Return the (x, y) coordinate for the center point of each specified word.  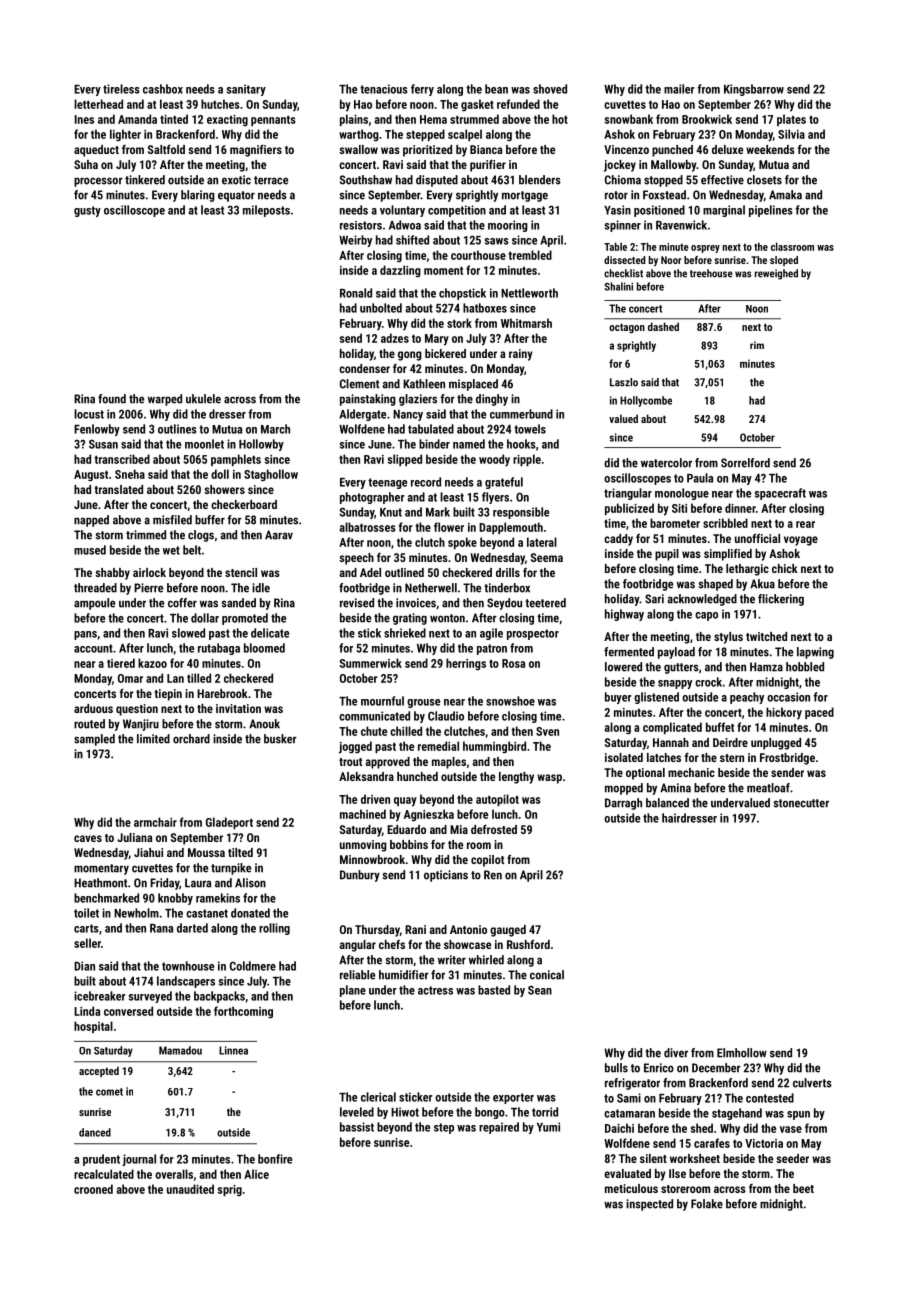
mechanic (691, 772)
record (426, 482)
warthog (359, 135)
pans (85, 635)
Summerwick (370, 663)
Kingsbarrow (754, 90)
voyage (801, 541)
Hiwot (405, 1112)
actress (435, 990)
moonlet (204, 444)
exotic (236, 180)
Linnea (233, 1050)
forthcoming (243, 1012)
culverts (812, 1083)
